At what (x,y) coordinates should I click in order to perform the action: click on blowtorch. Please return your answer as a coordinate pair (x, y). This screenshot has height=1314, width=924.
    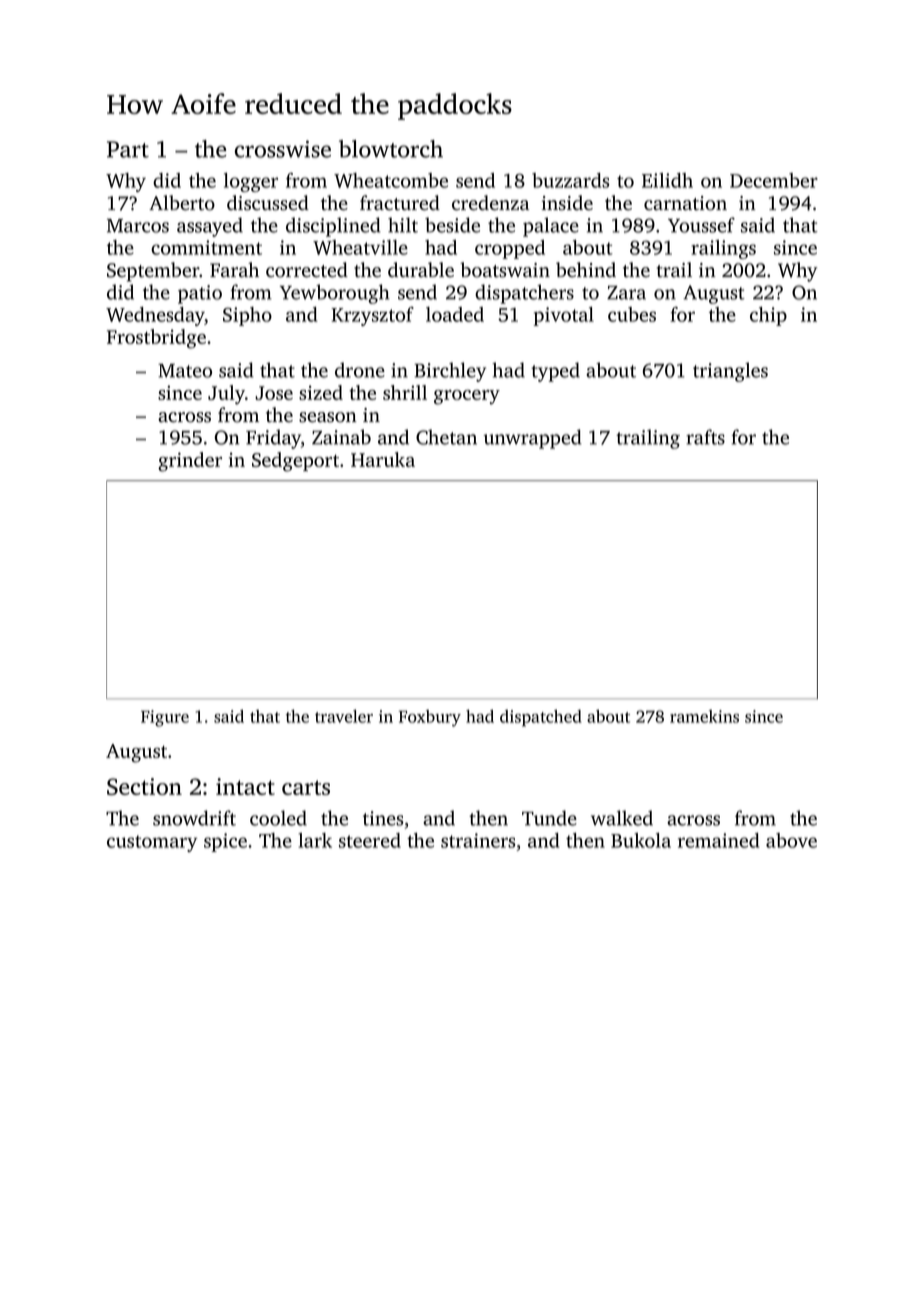
    Looking at the image, I should click on (391, 149).
